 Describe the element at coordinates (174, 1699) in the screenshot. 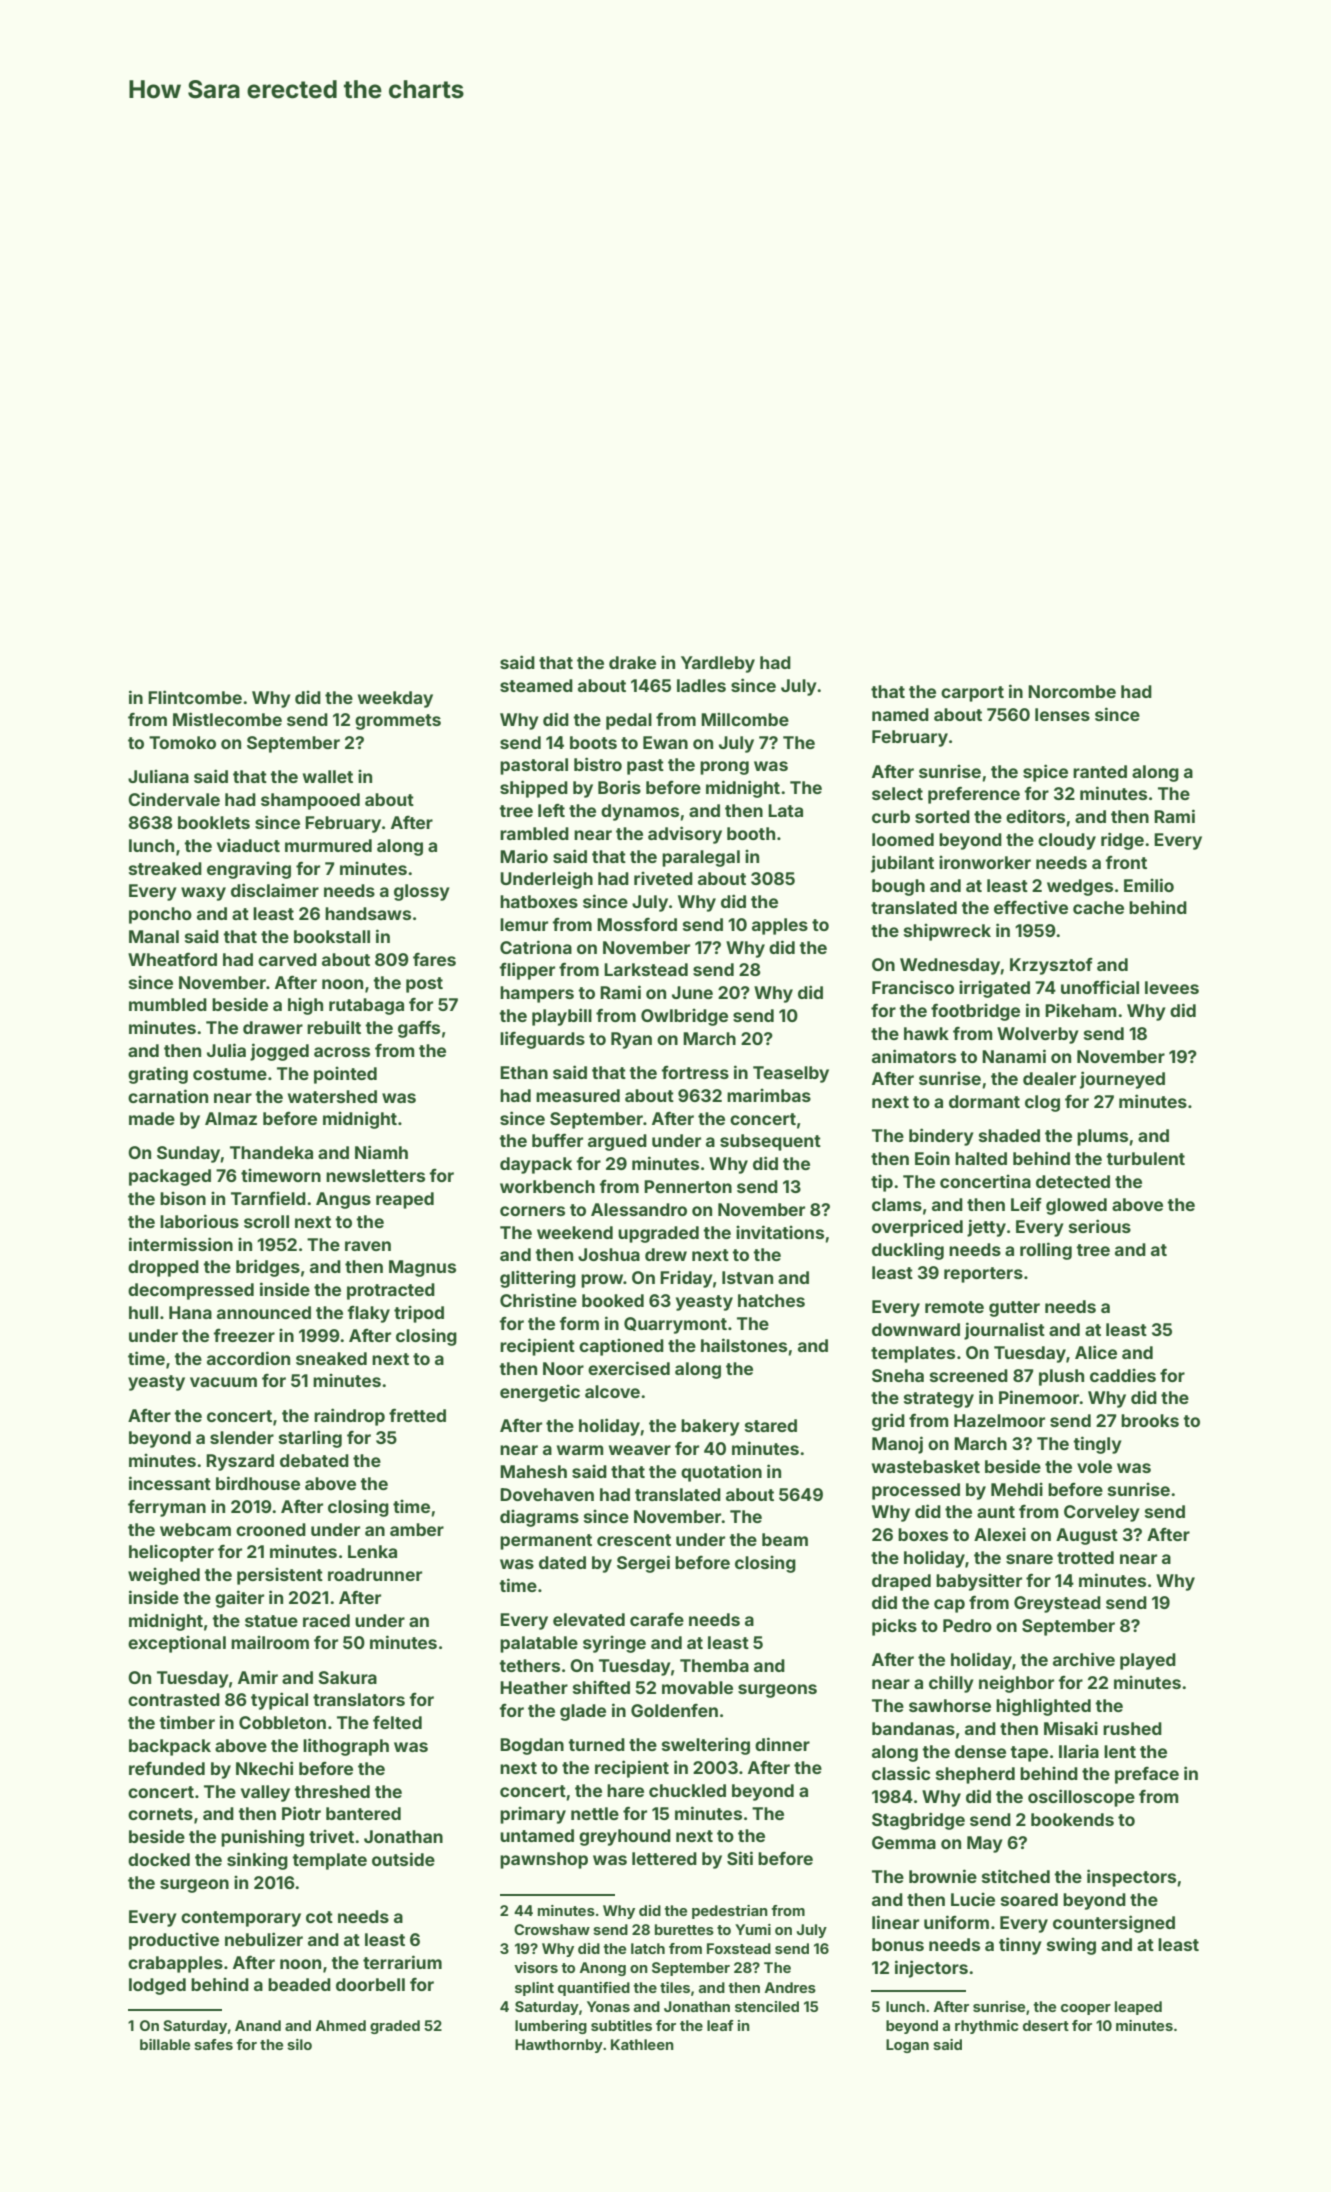

I see `contrasted` at that location.
